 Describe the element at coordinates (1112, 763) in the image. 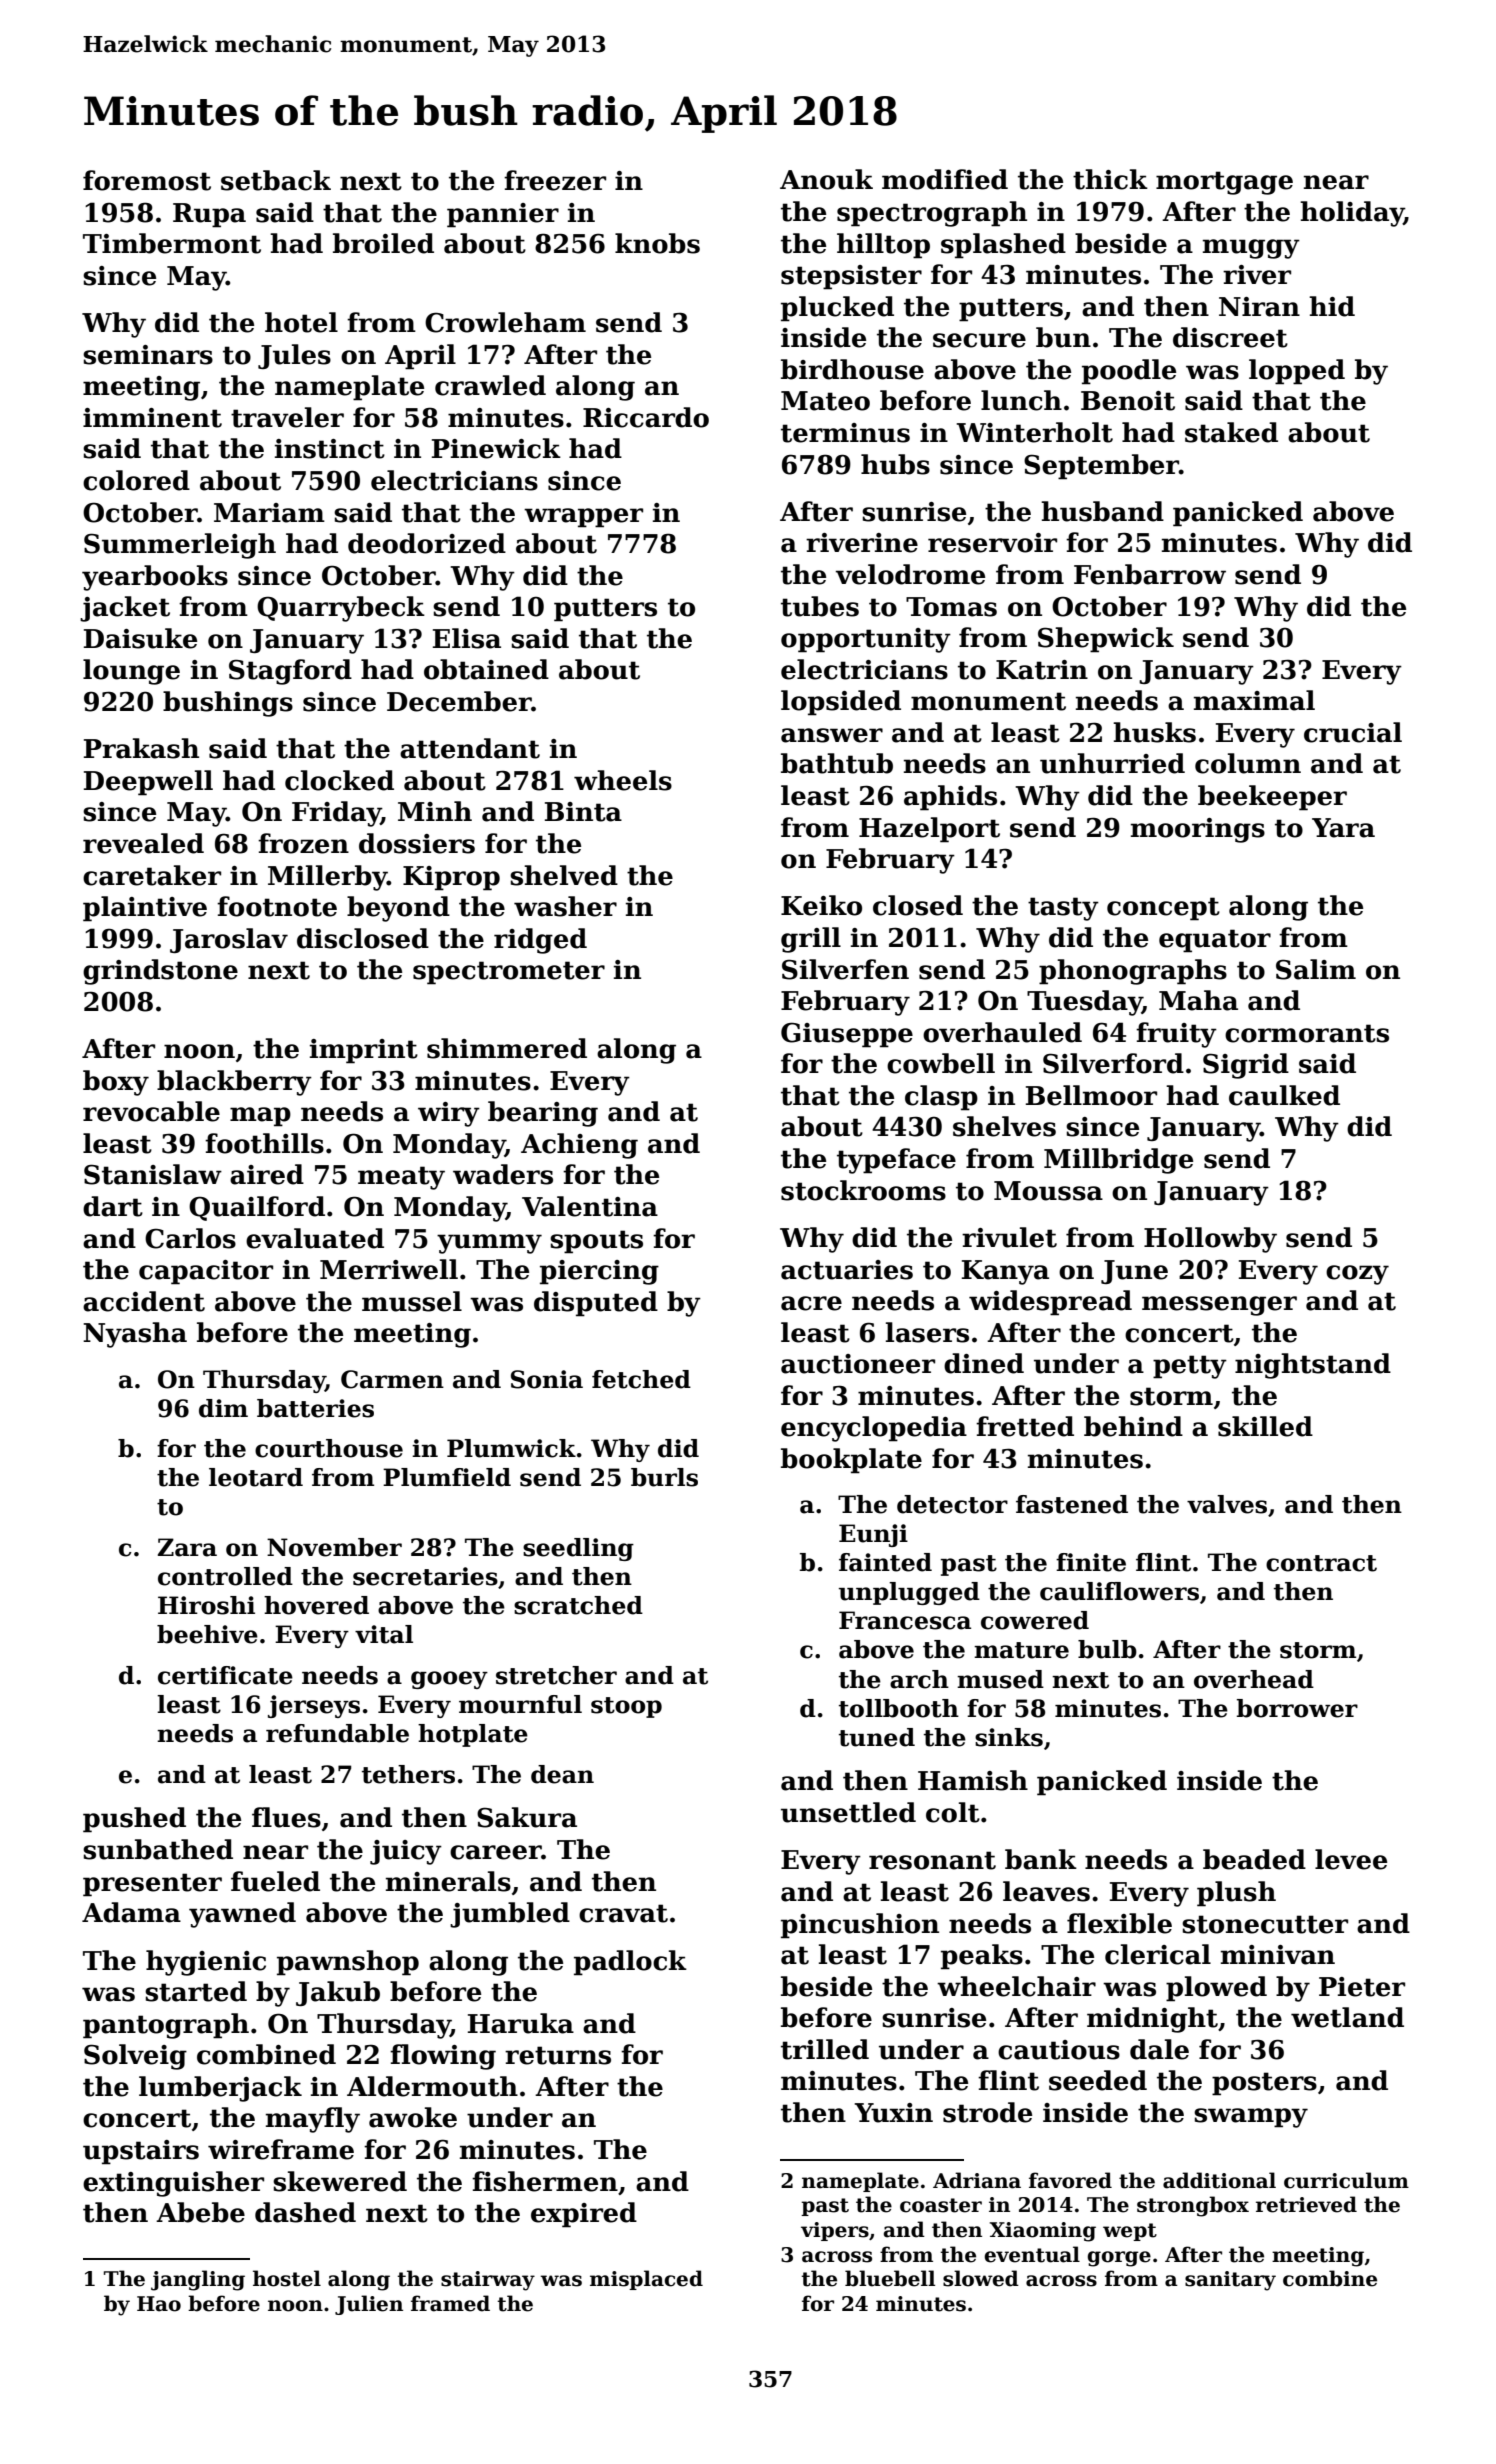

I see `unhurried` at that location.
